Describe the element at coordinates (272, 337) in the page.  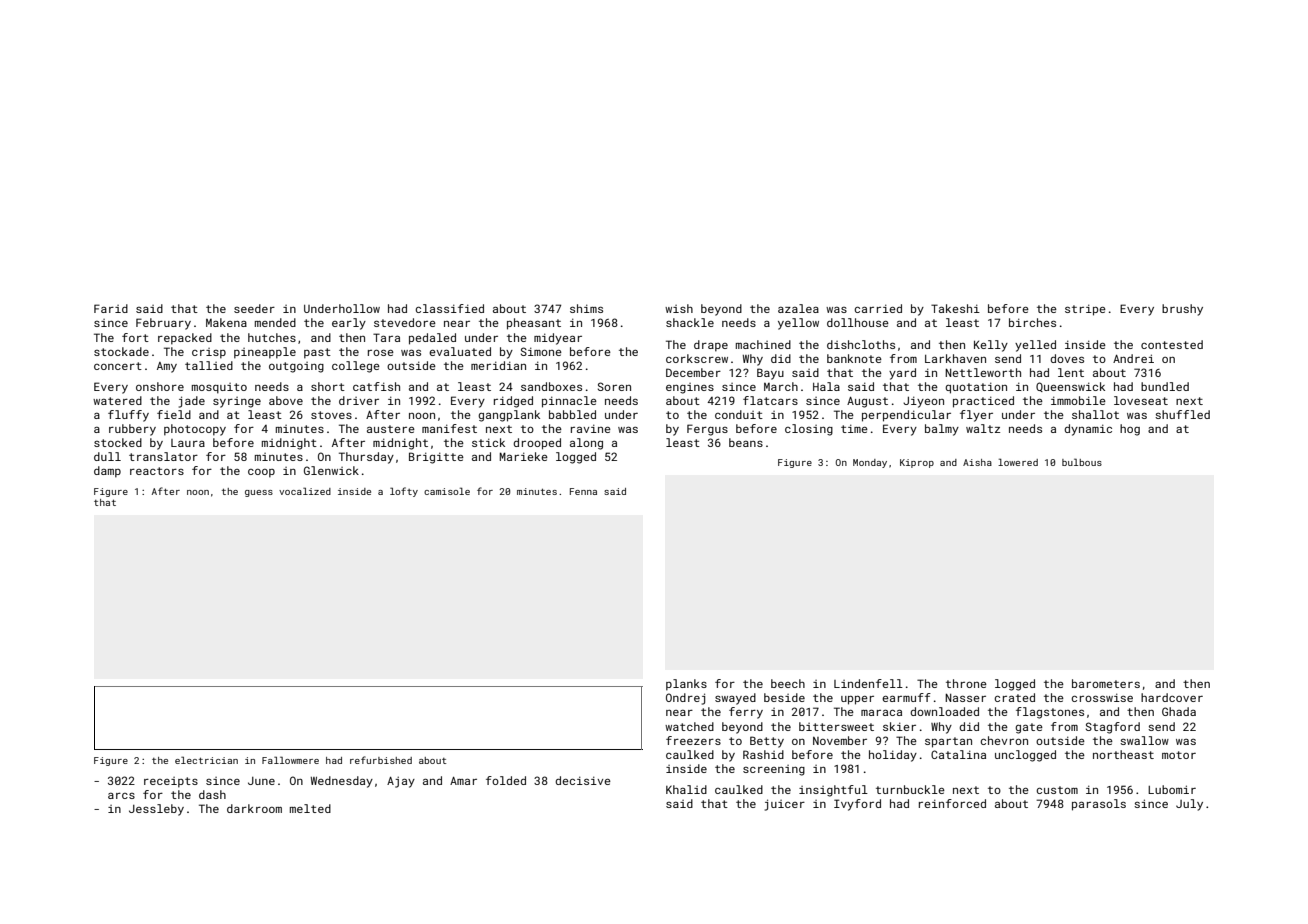
I see `hutches` at that location.
